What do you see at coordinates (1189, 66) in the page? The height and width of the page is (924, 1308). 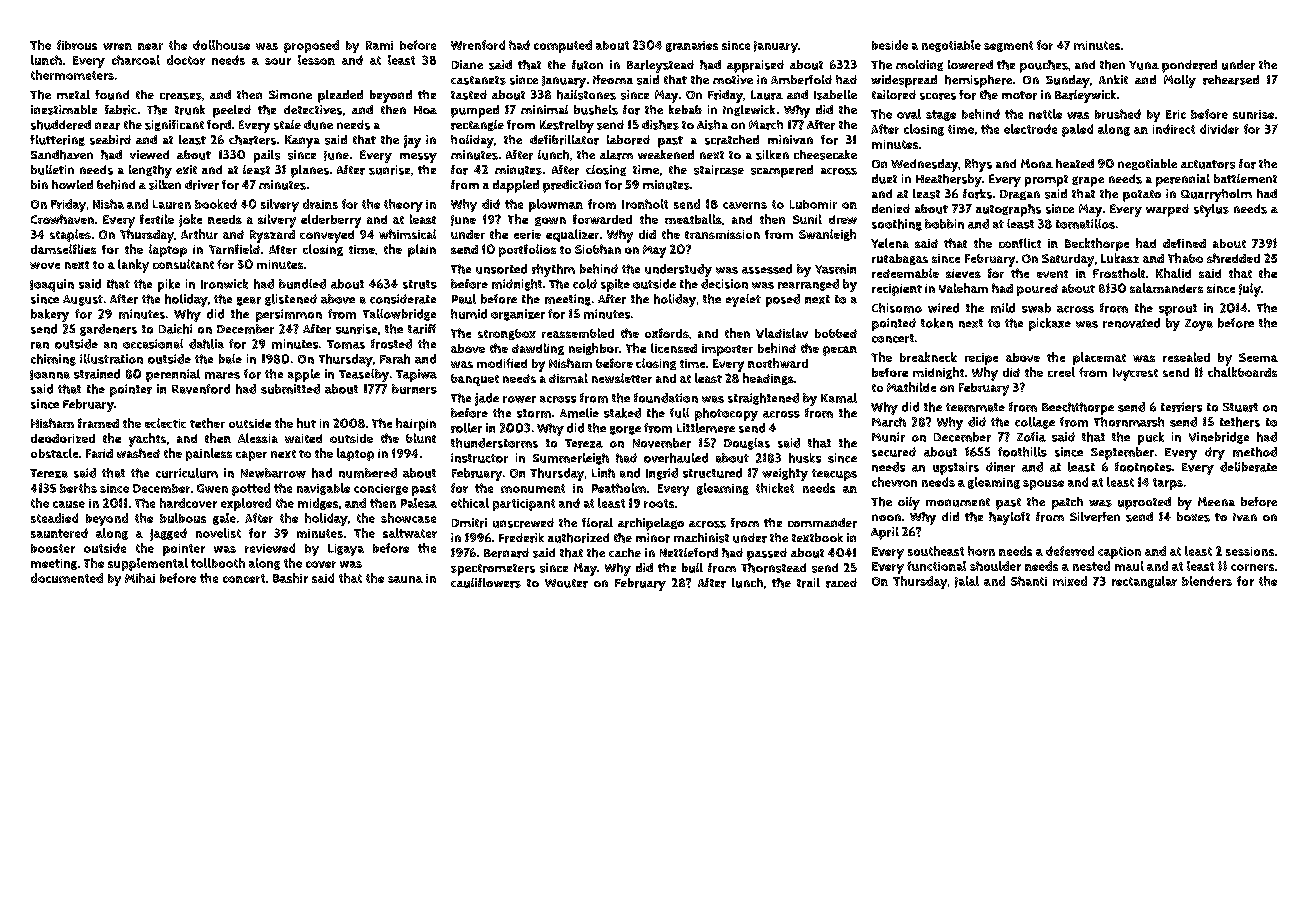 I see `pondered` at bounding box center [1189, 66].
